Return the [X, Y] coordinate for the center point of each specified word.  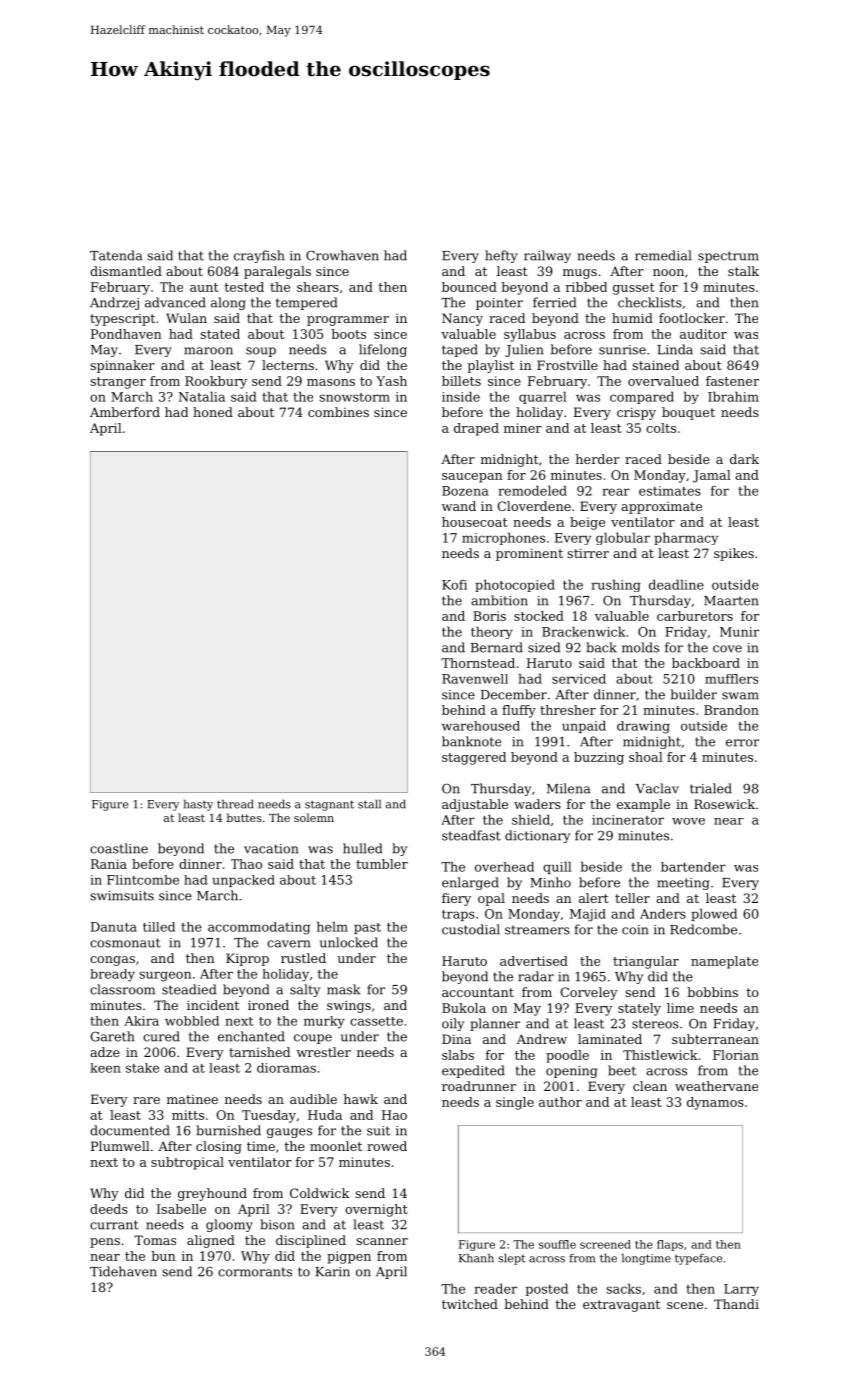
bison [277, 1224]
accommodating [259, 928]
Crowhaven [342, 255]
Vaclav [657, 788]
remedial [663, 255]
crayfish [259, 256]
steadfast [471, 835]
